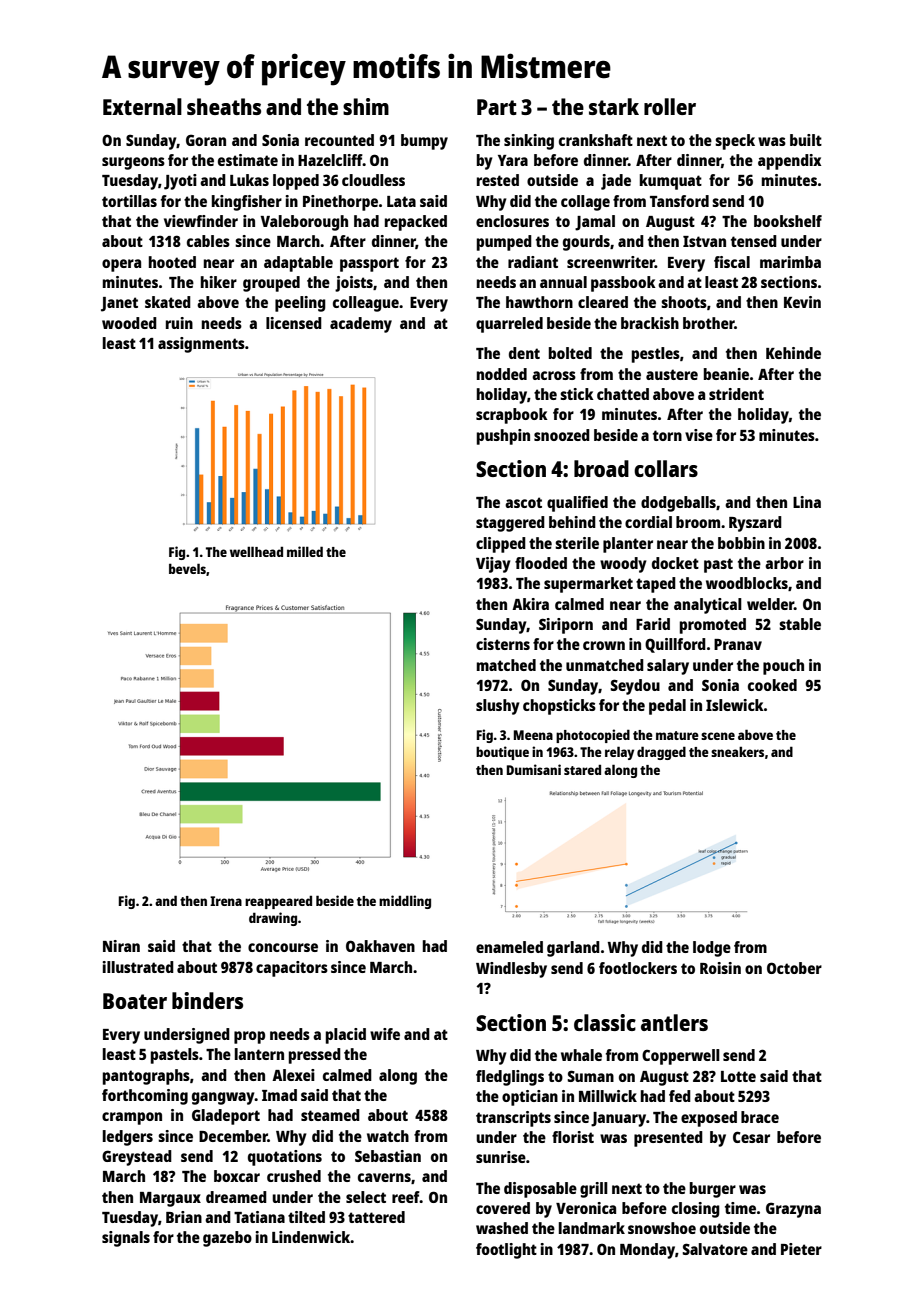 The width and height of the screenshot is (924, 1308). Describe the element at coordinates (793, 353) in the screenshot. I see `Kehinde` at that location.
